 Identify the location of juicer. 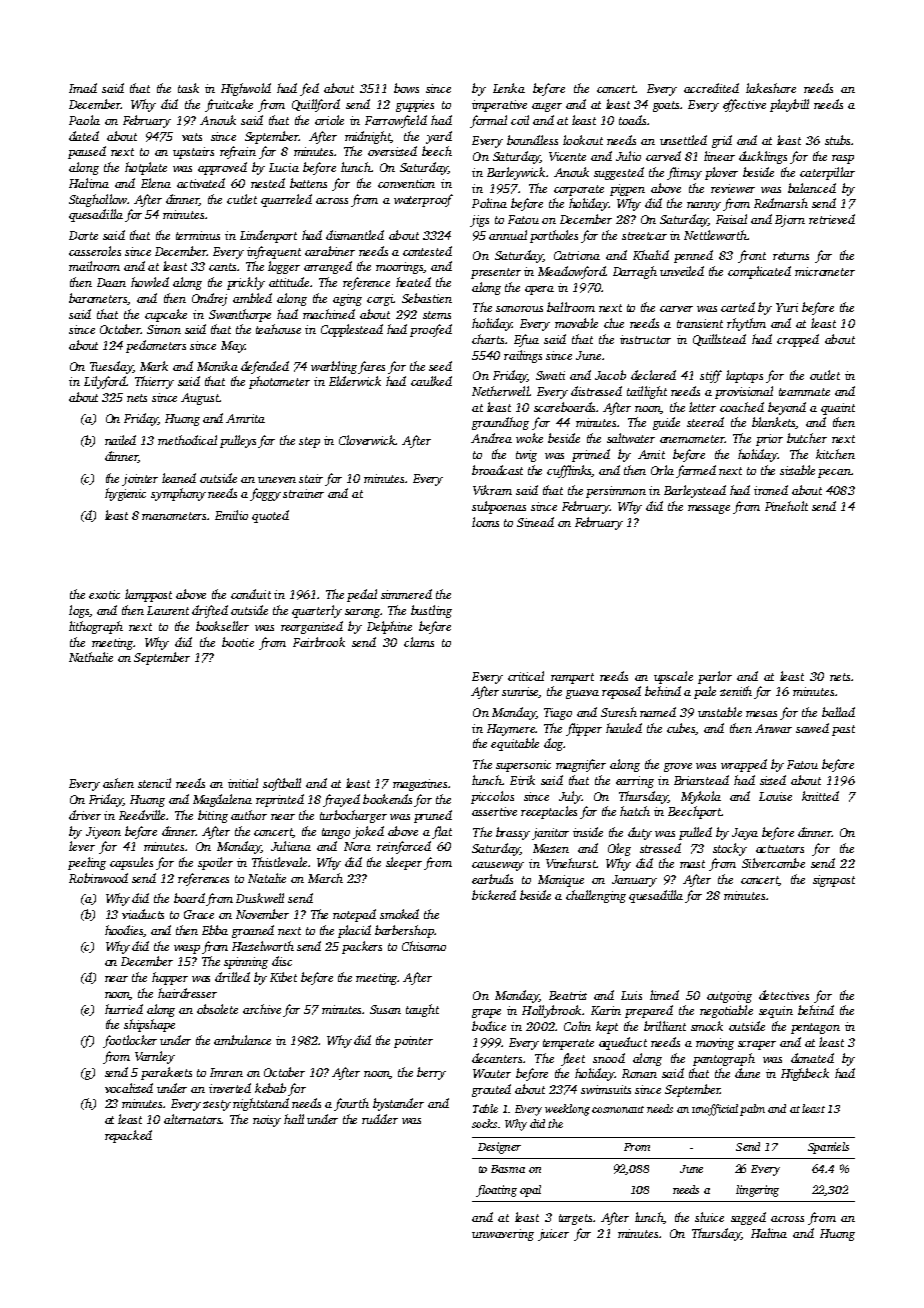
(553, 1235).
